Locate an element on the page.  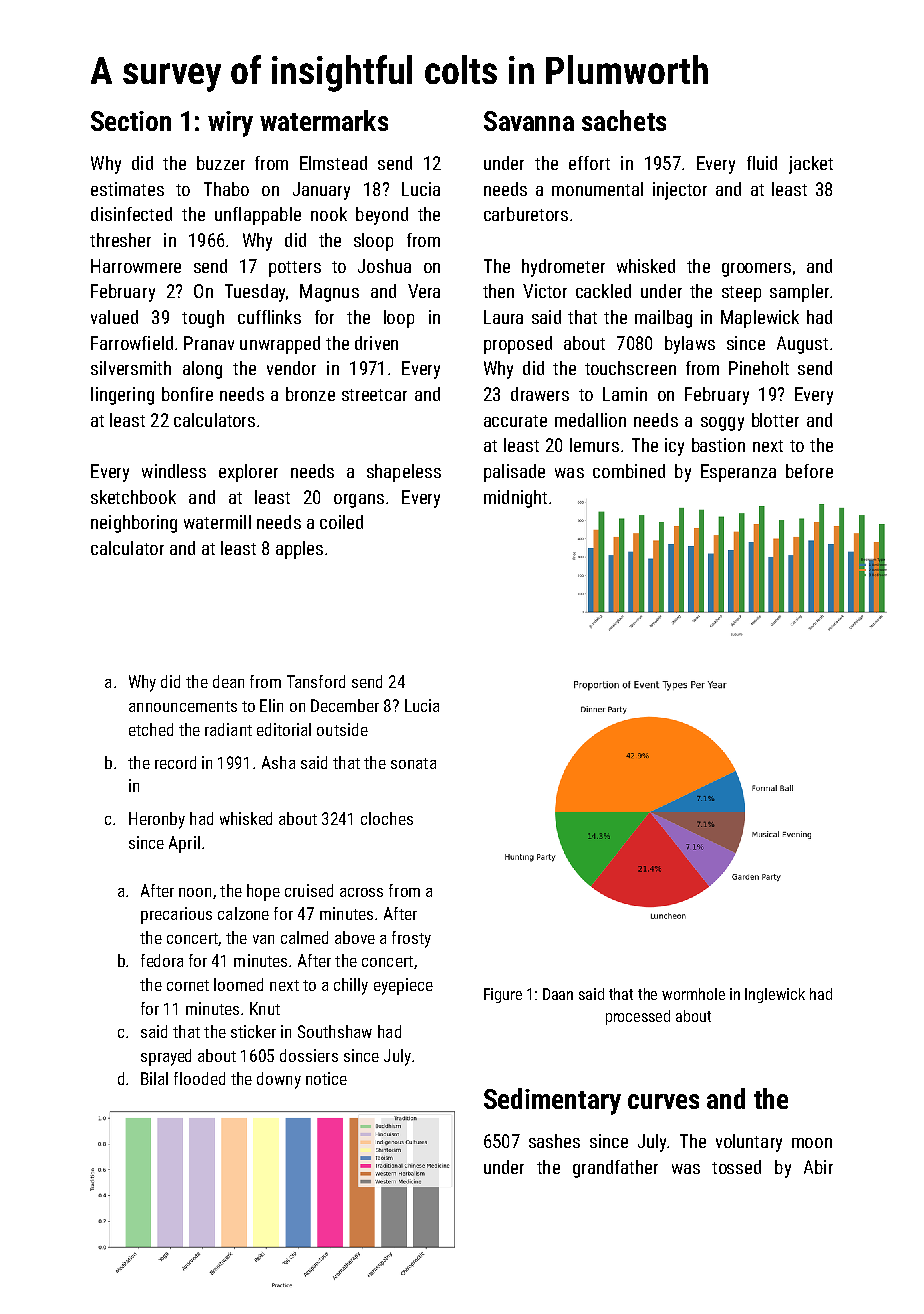
sashes is located at coordinates (554, 1141).
